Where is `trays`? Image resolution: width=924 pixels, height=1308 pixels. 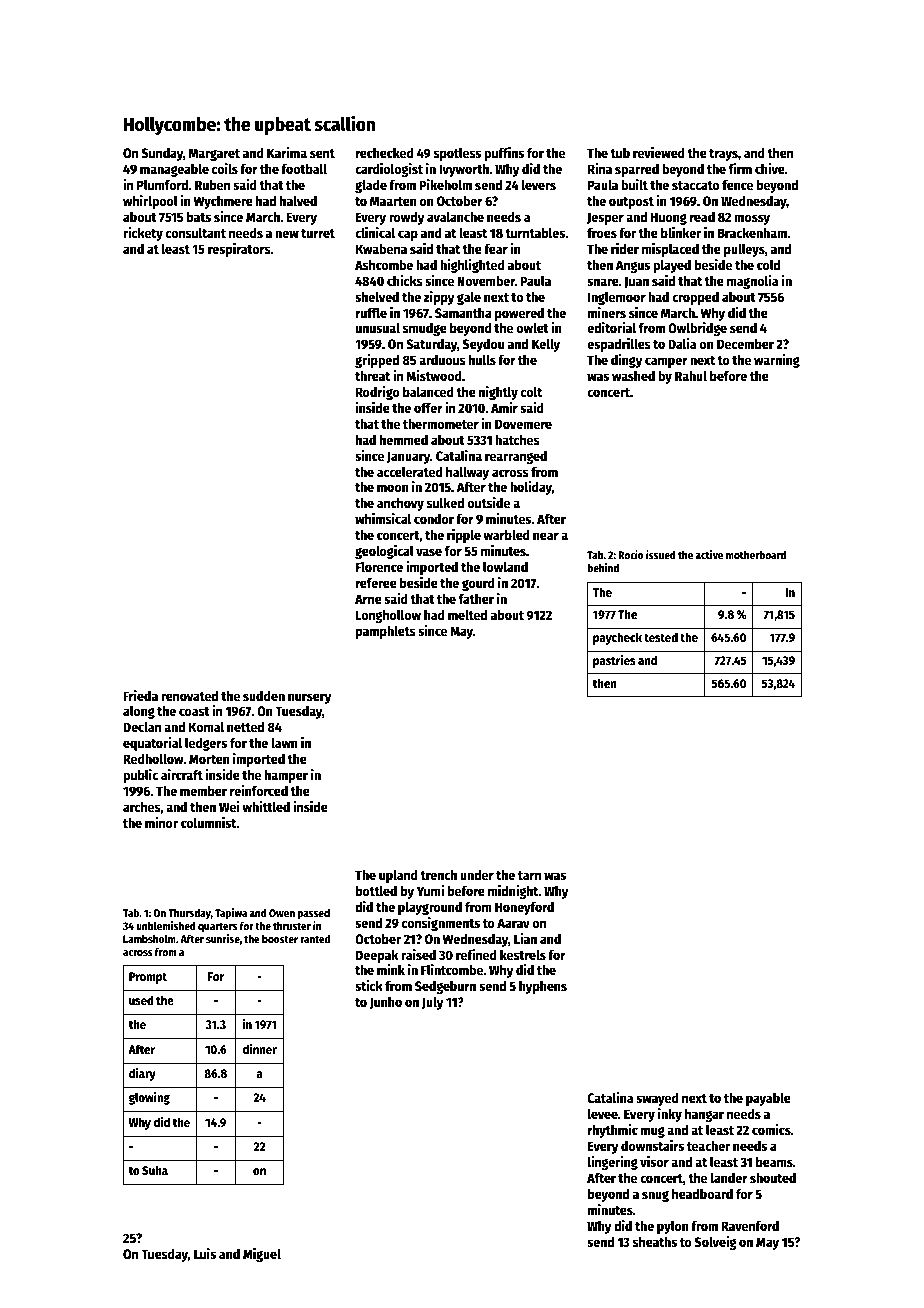 trays is located at coordinates (723, 155).
